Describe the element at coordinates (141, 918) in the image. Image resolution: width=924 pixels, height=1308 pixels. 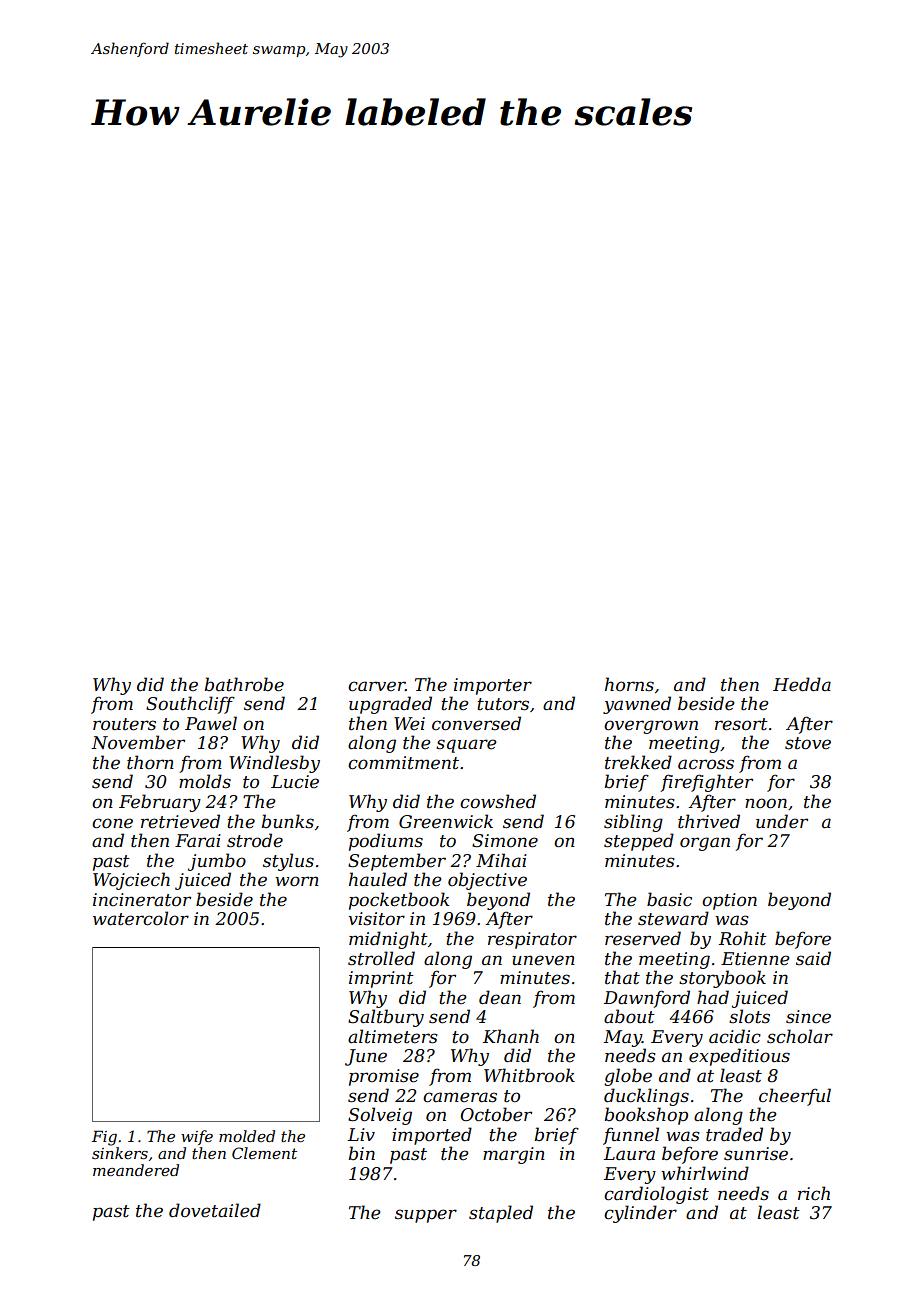
I see `watercolor` at that location.
